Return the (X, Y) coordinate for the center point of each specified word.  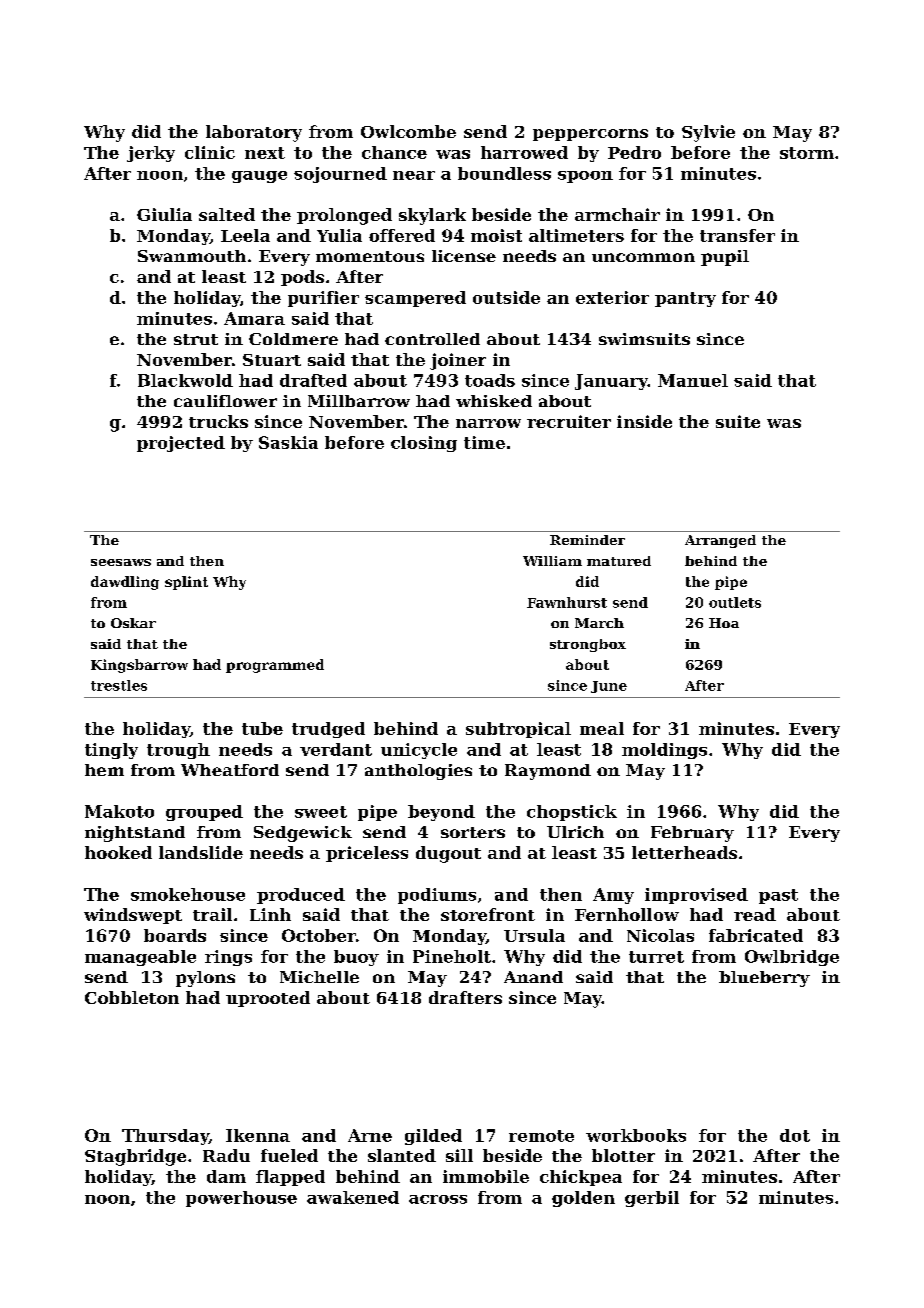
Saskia (288, 442)
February (692, 834)
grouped (204, 813)
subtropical (518, 730)
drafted (313, 380)
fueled (289, 1155)
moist (496, 235)
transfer (737, 235)
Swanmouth (192, 256)
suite (738, 421)
